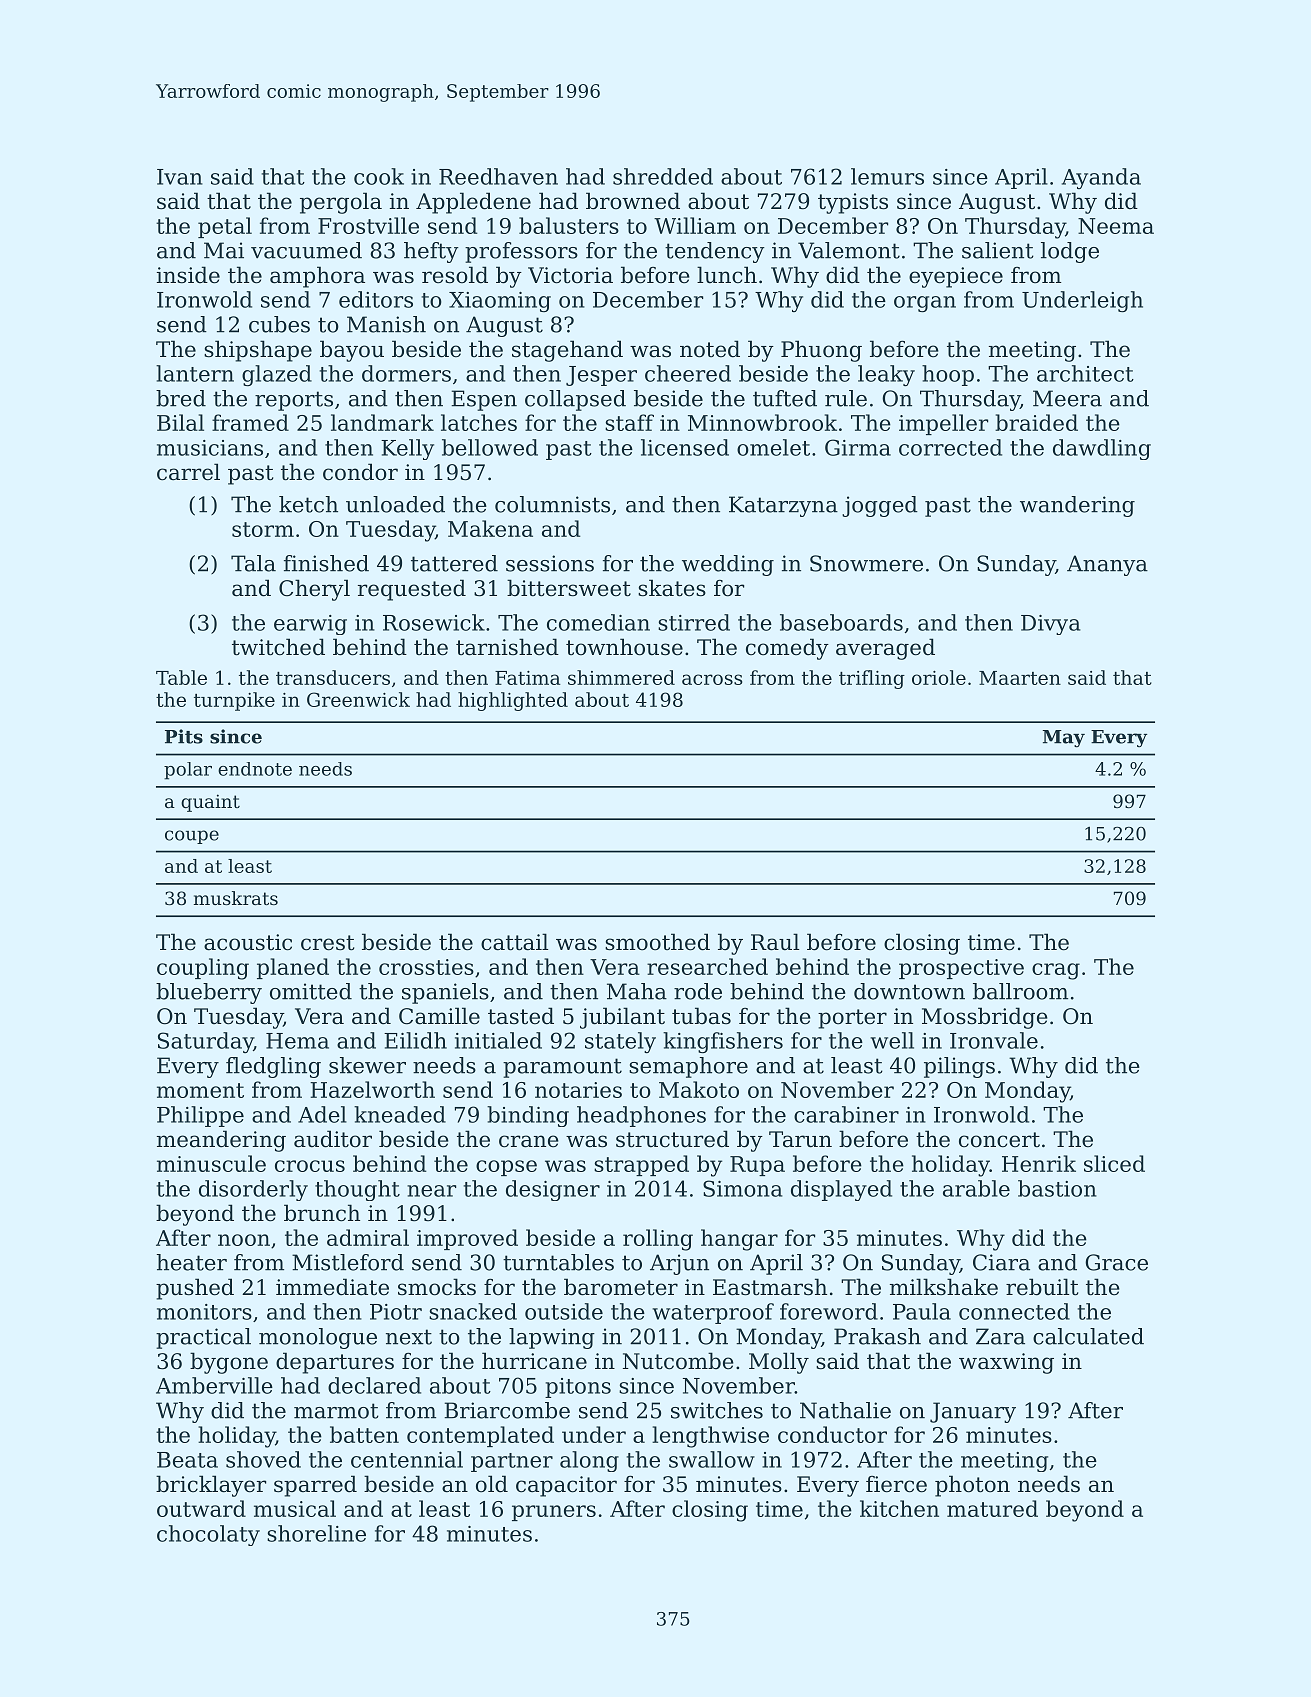 This document has width=1311, height=1697. What do you see at coordinates (657, 942) in the document?
I see `smoothed` at bounding box center [657, 942].
